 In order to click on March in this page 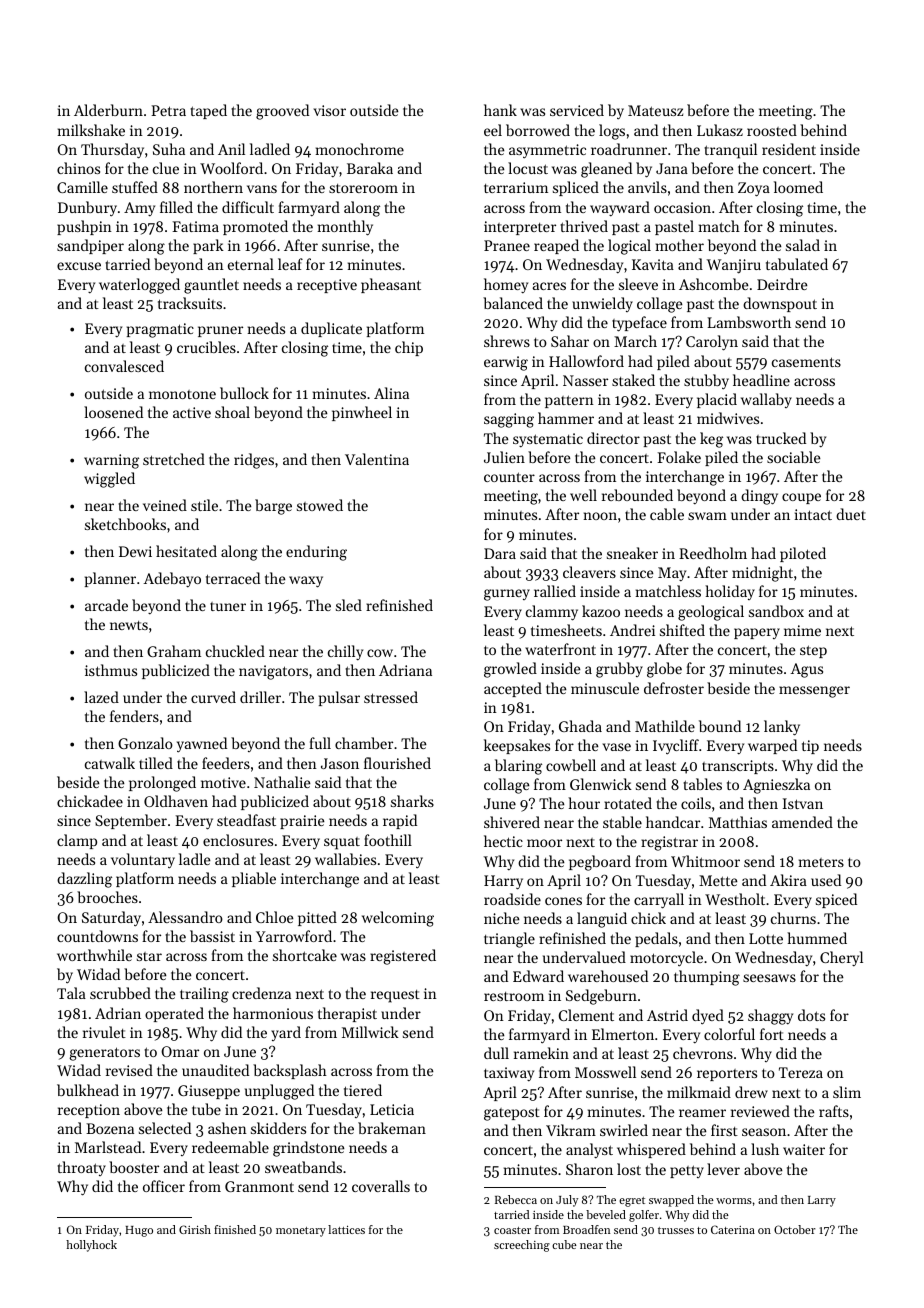, I will do `click(635, 341)`.
